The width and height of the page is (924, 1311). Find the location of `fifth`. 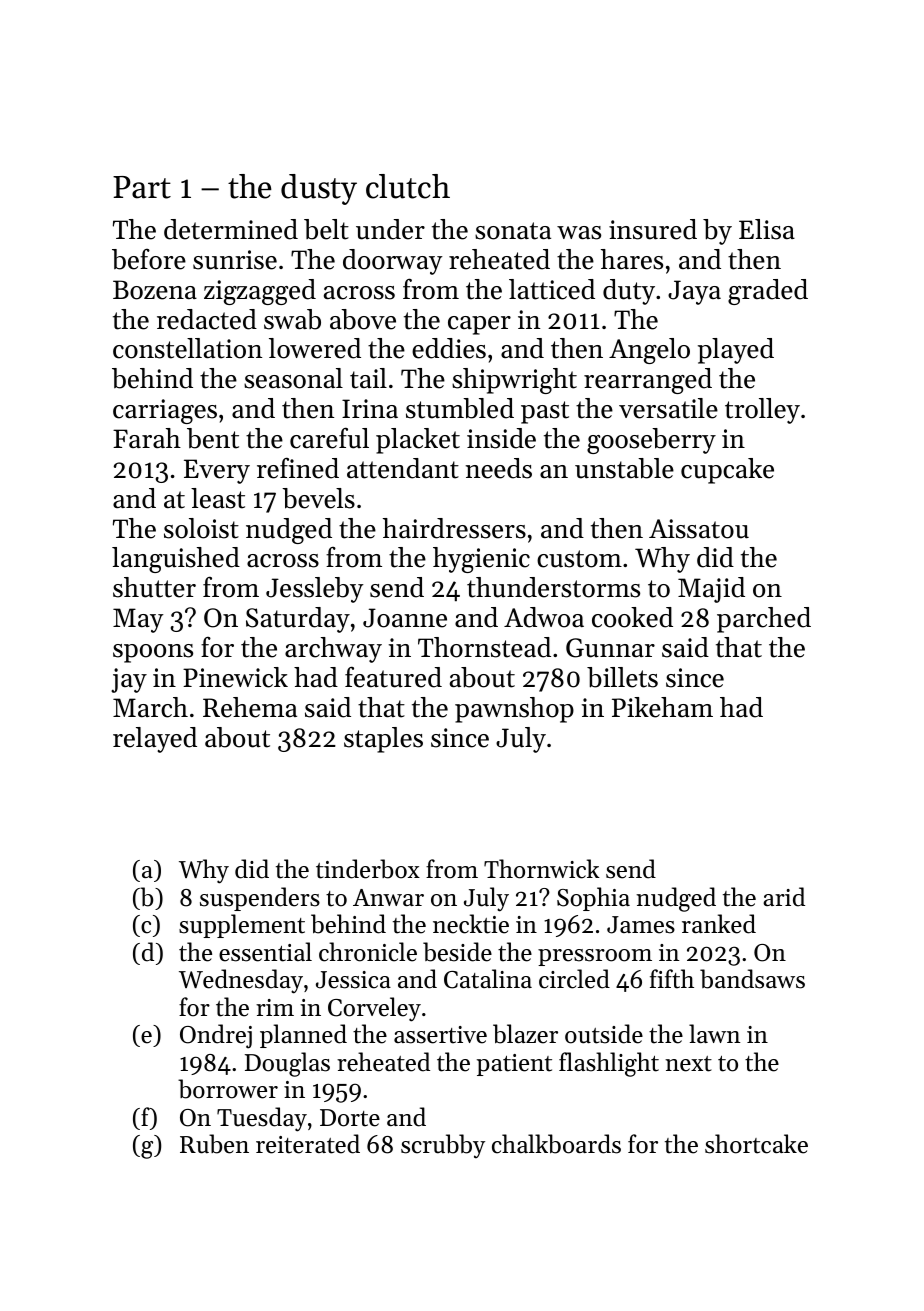

fifth is located at coordinates (672, 979).
